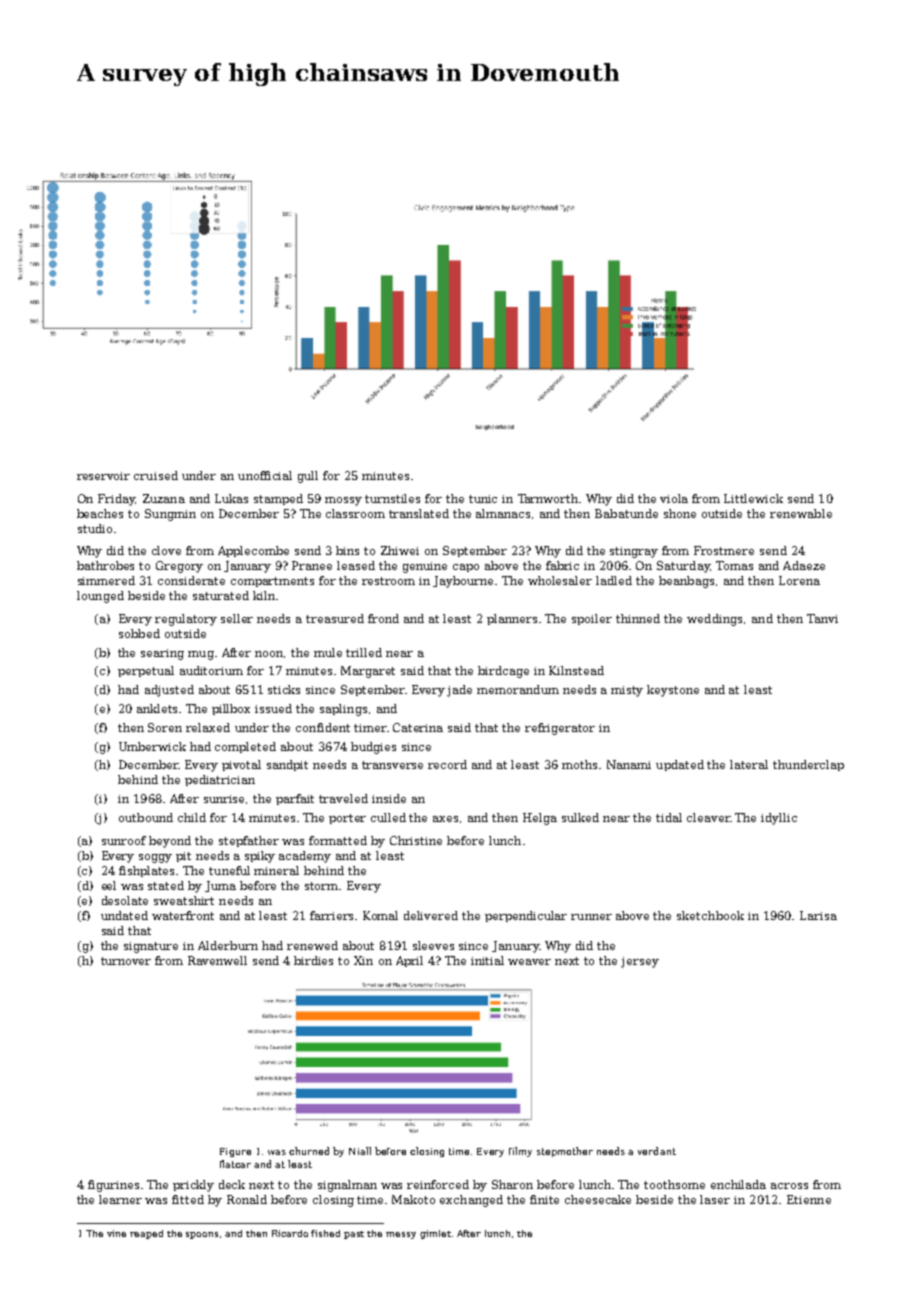 The height and width of the page is (1308, 924). What do you see at coordinates (560, 729) in the page?
I see `refrigerator` at bounding box center [560, 729].
